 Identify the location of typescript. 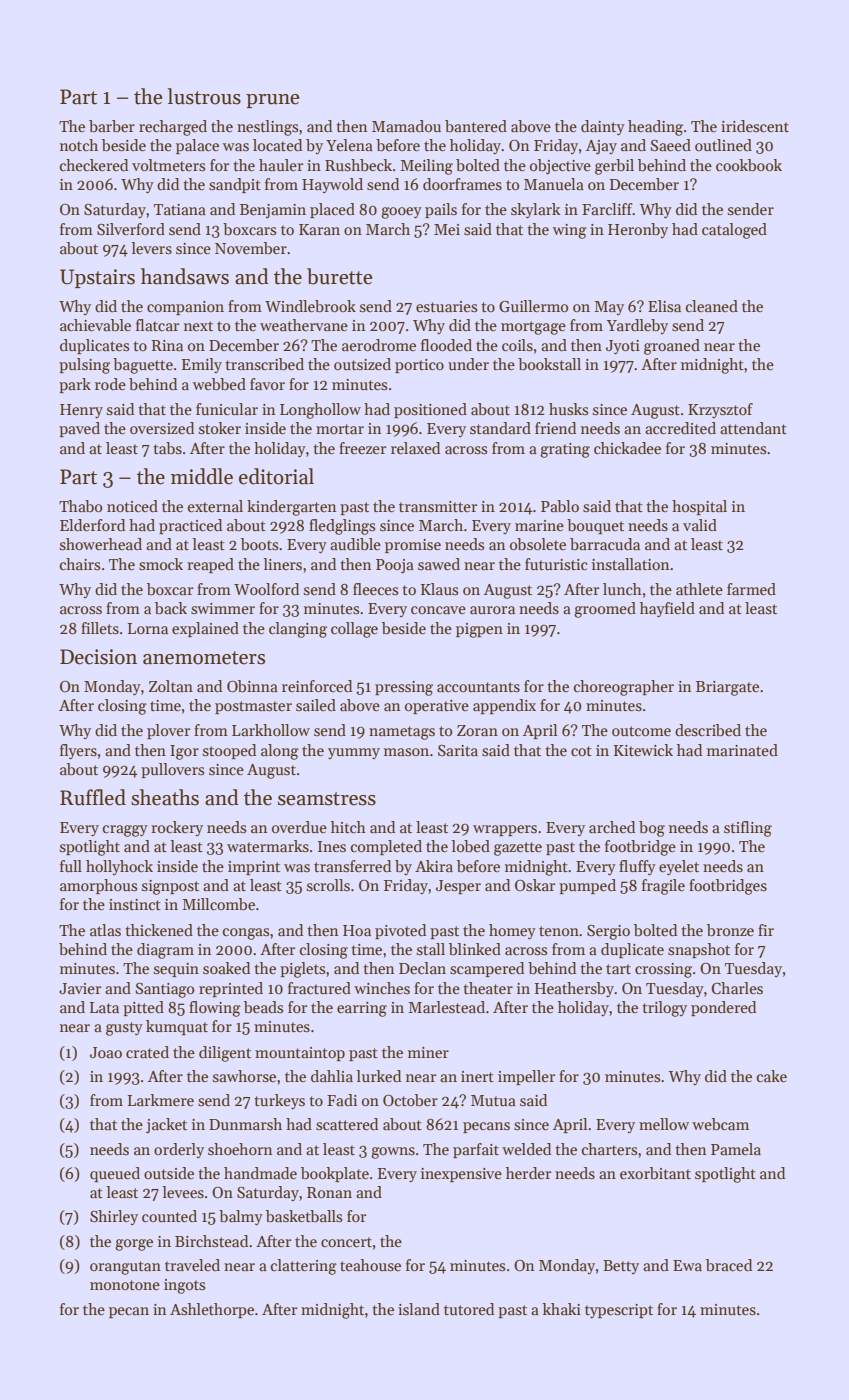
(619, 1311).
